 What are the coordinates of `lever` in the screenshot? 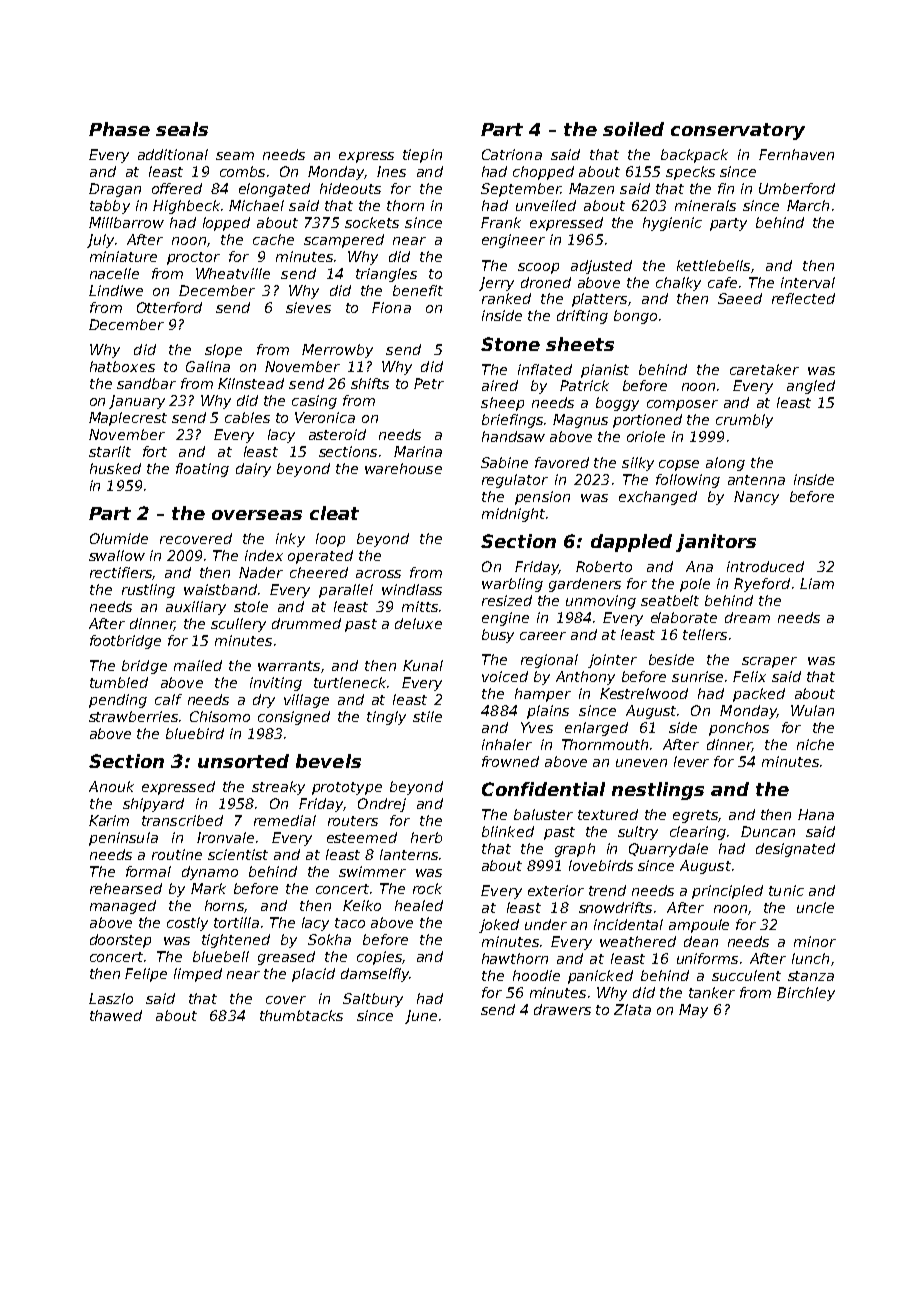 It's located at (691, 761).
